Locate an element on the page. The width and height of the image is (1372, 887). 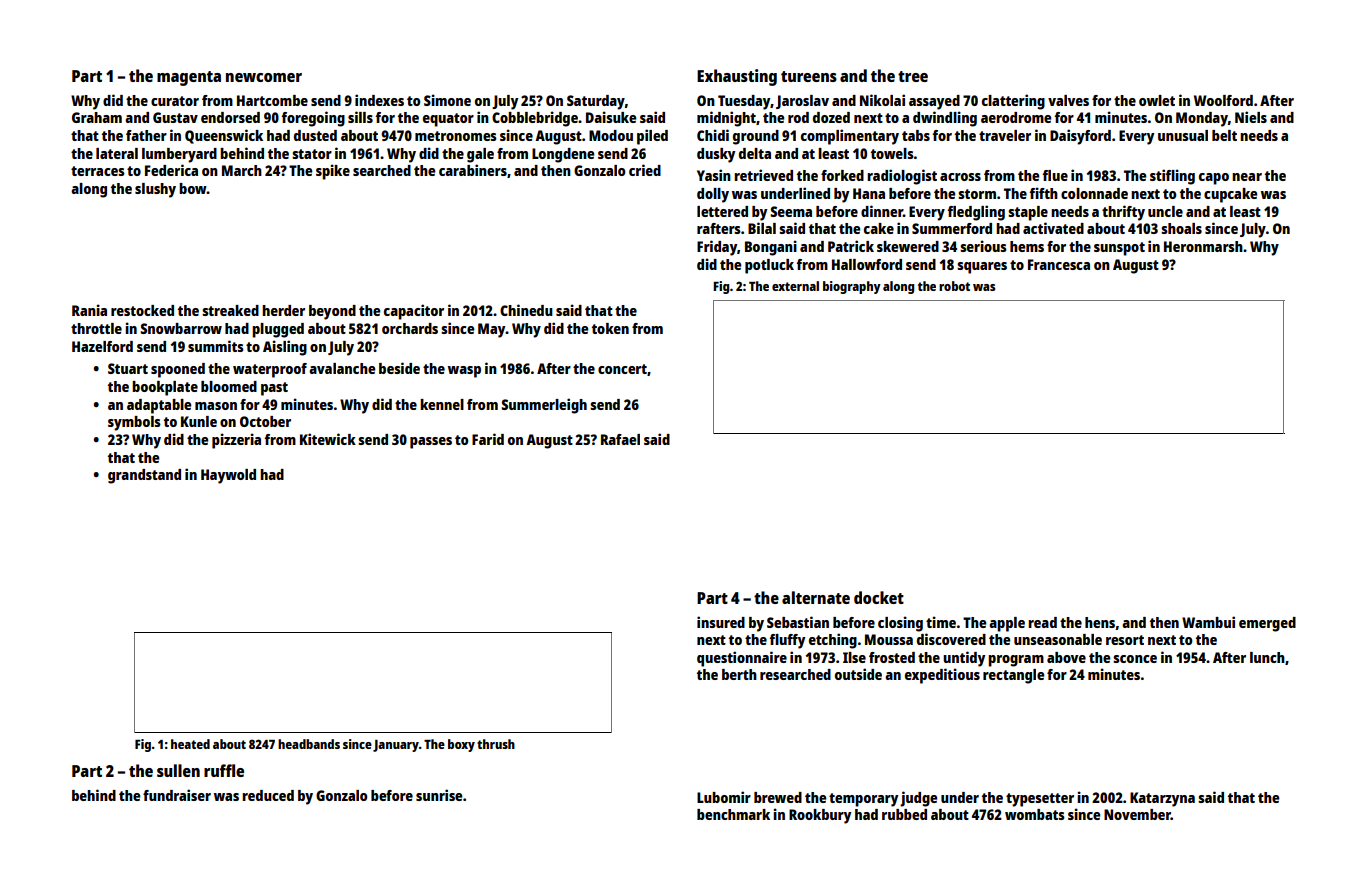
Kitewick is located at coordinates (328, 439).
